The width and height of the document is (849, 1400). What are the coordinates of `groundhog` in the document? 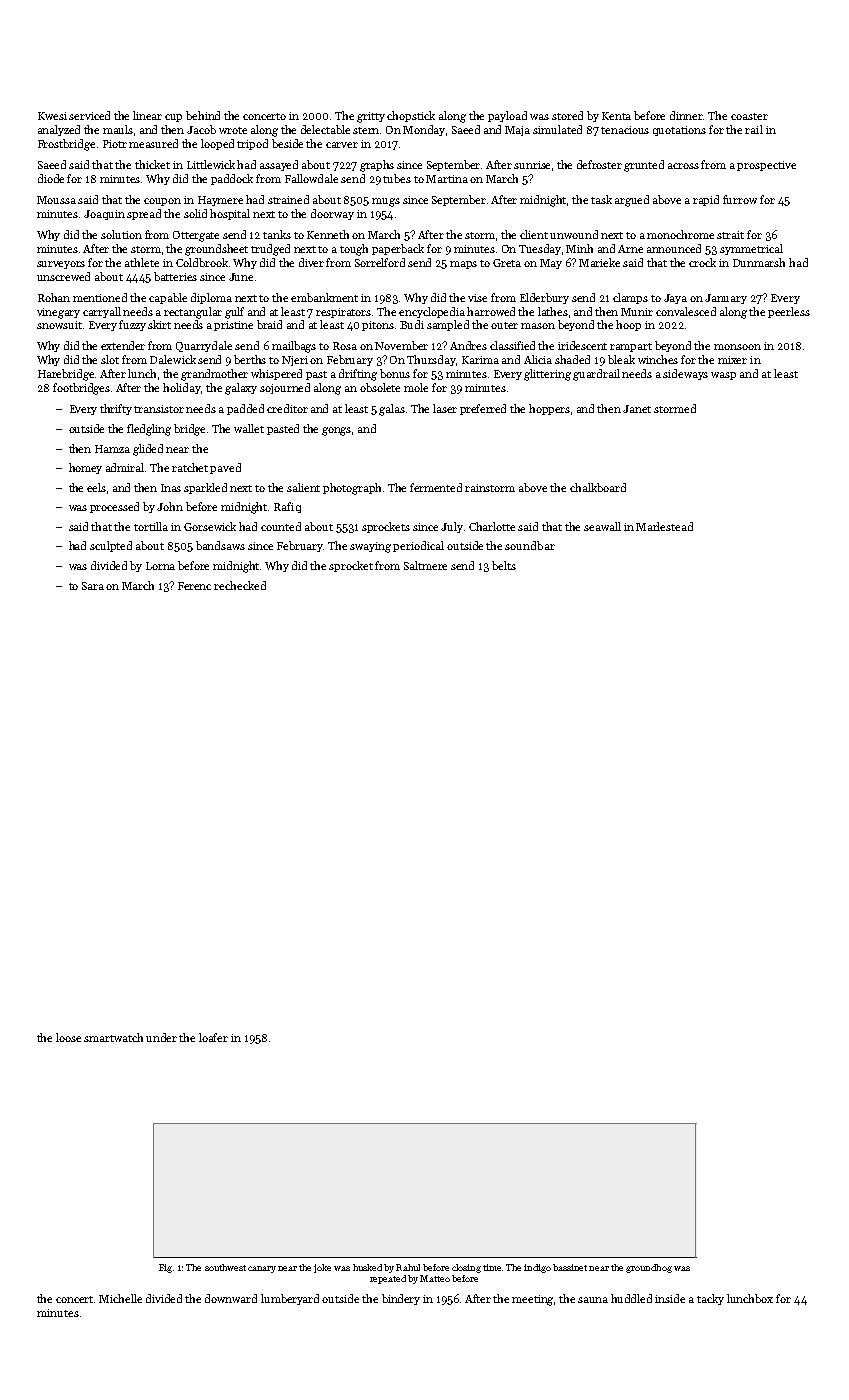 It's located at (649, 1268).
